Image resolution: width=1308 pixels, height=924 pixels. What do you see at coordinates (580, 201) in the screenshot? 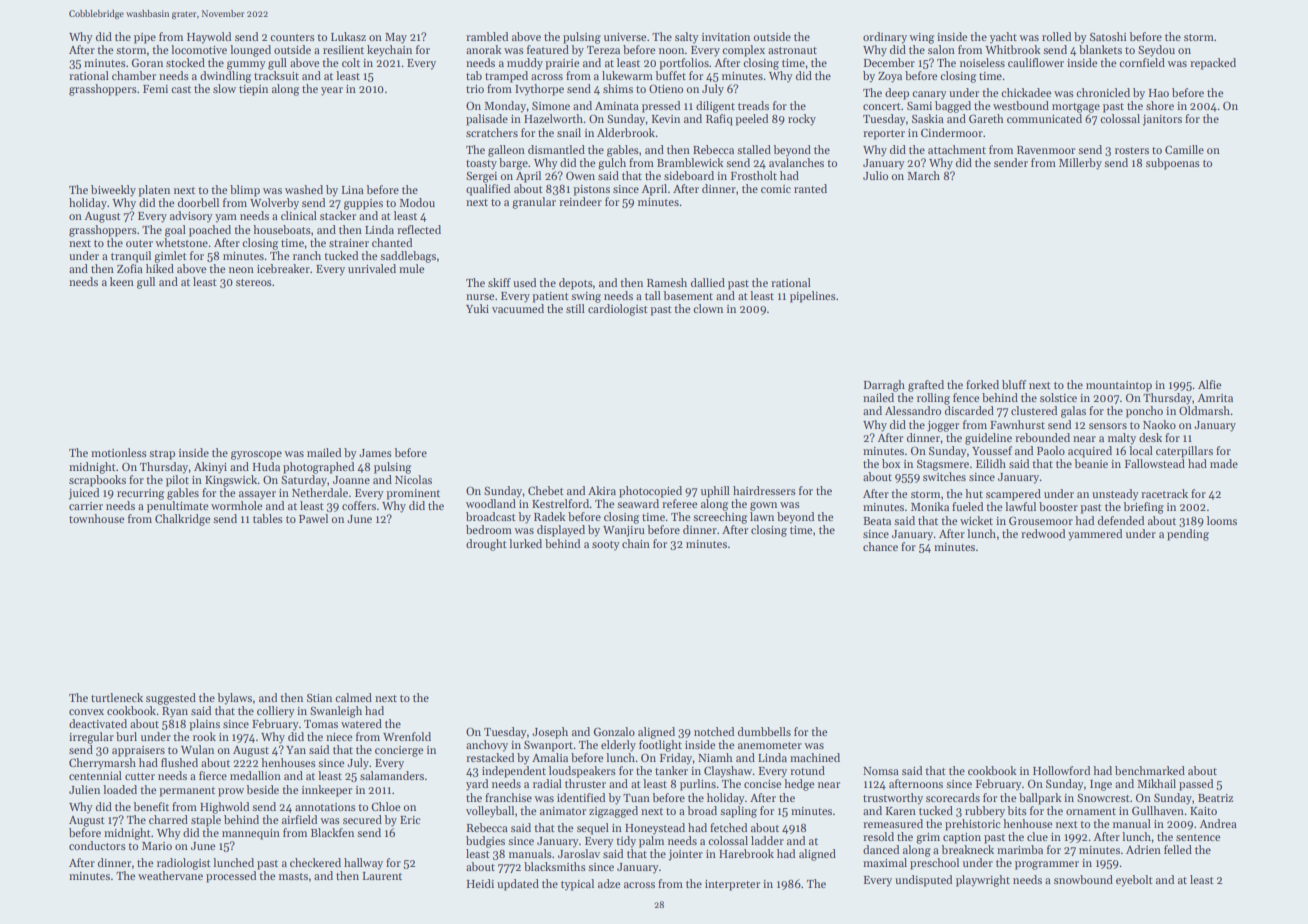
I see `reindeer` at bounding box center [580, 201].
